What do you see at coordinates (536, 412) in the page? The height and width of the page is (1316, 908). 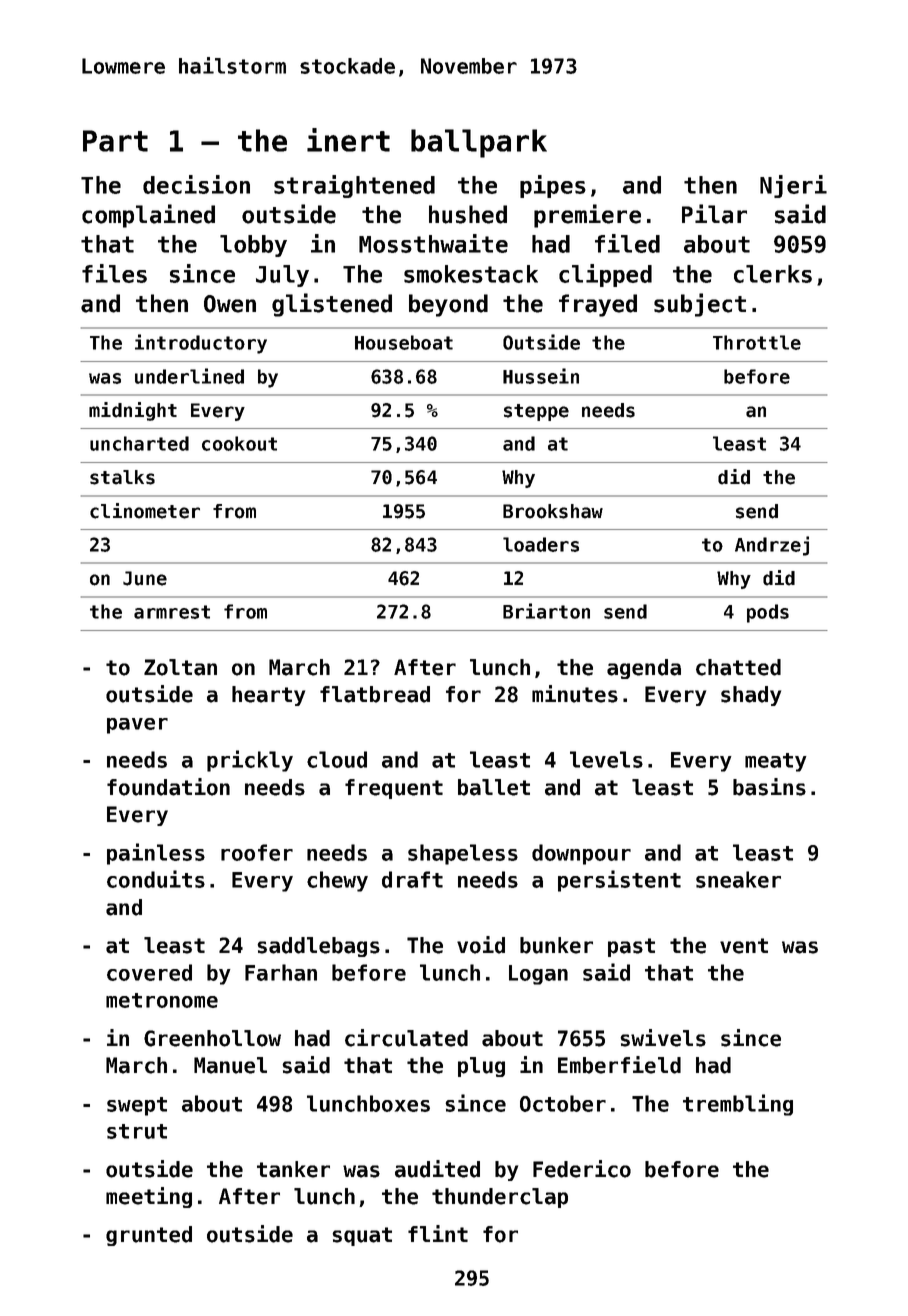 I see `steppe` at bounding box center [536, 412].
